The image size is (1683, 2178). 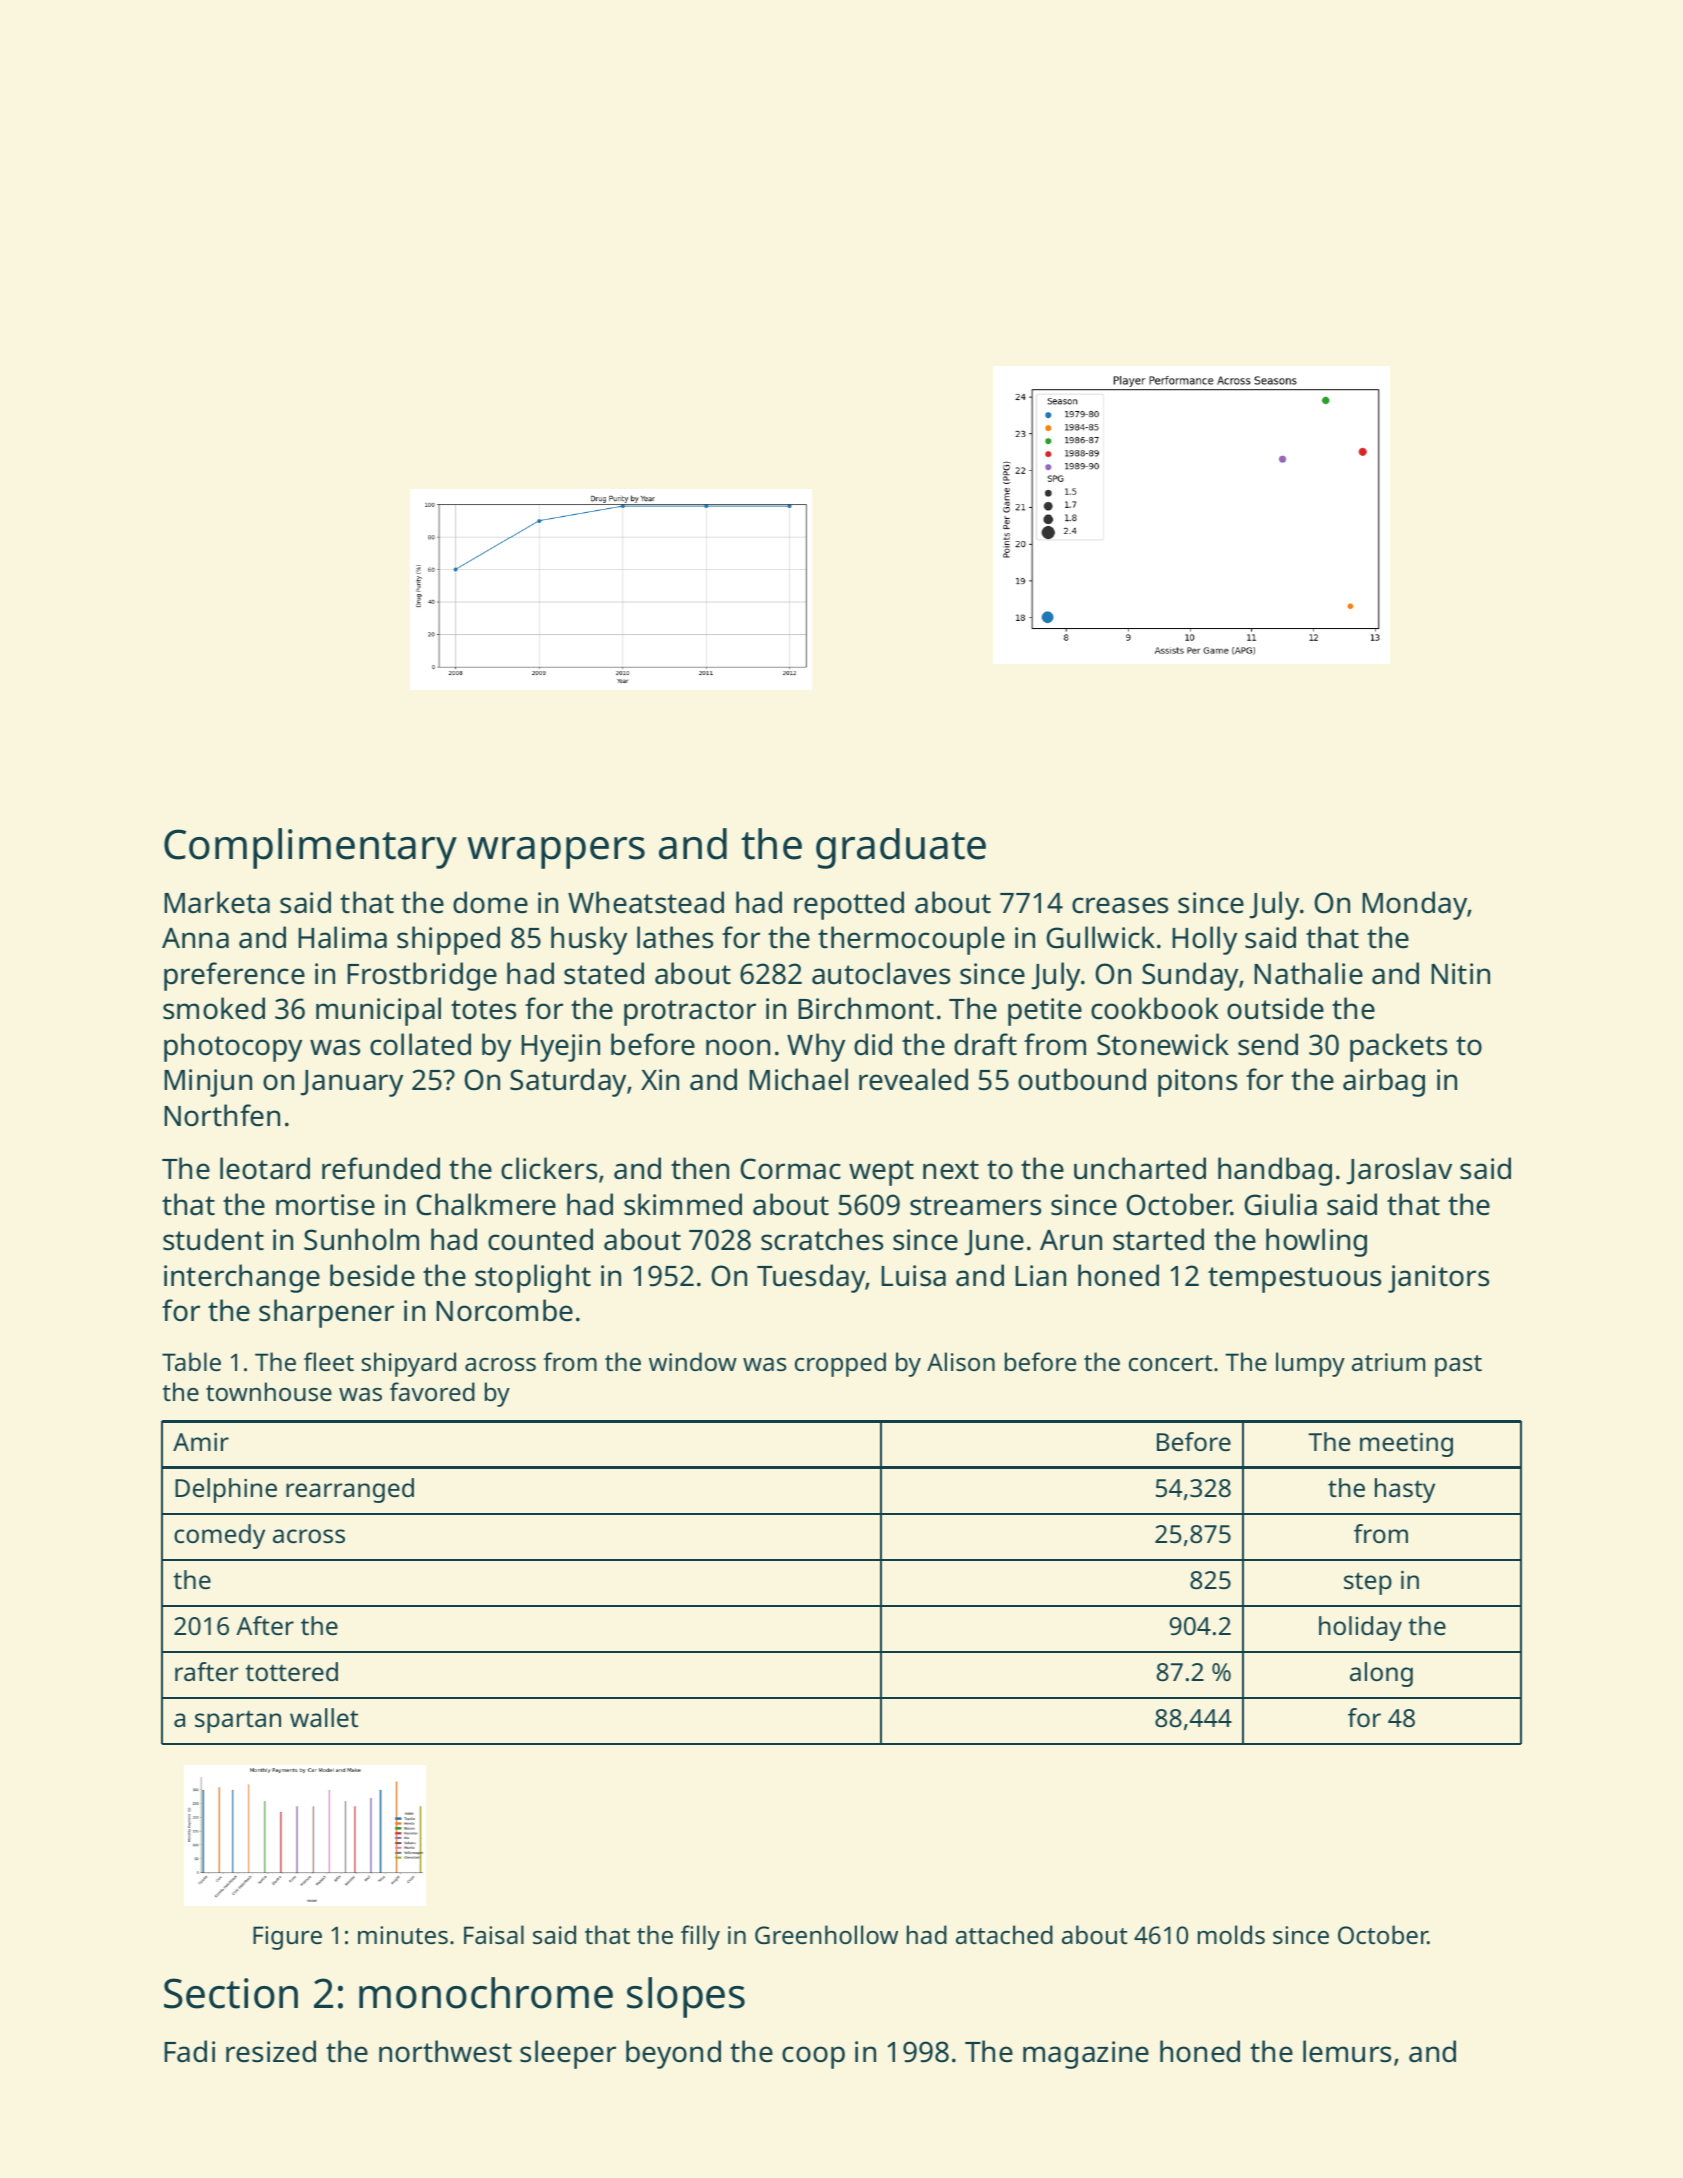 What do you see at coordinates (1438, 1279) in the screenshot?
I see `janitors` at bounding box center [1438, 1279].
